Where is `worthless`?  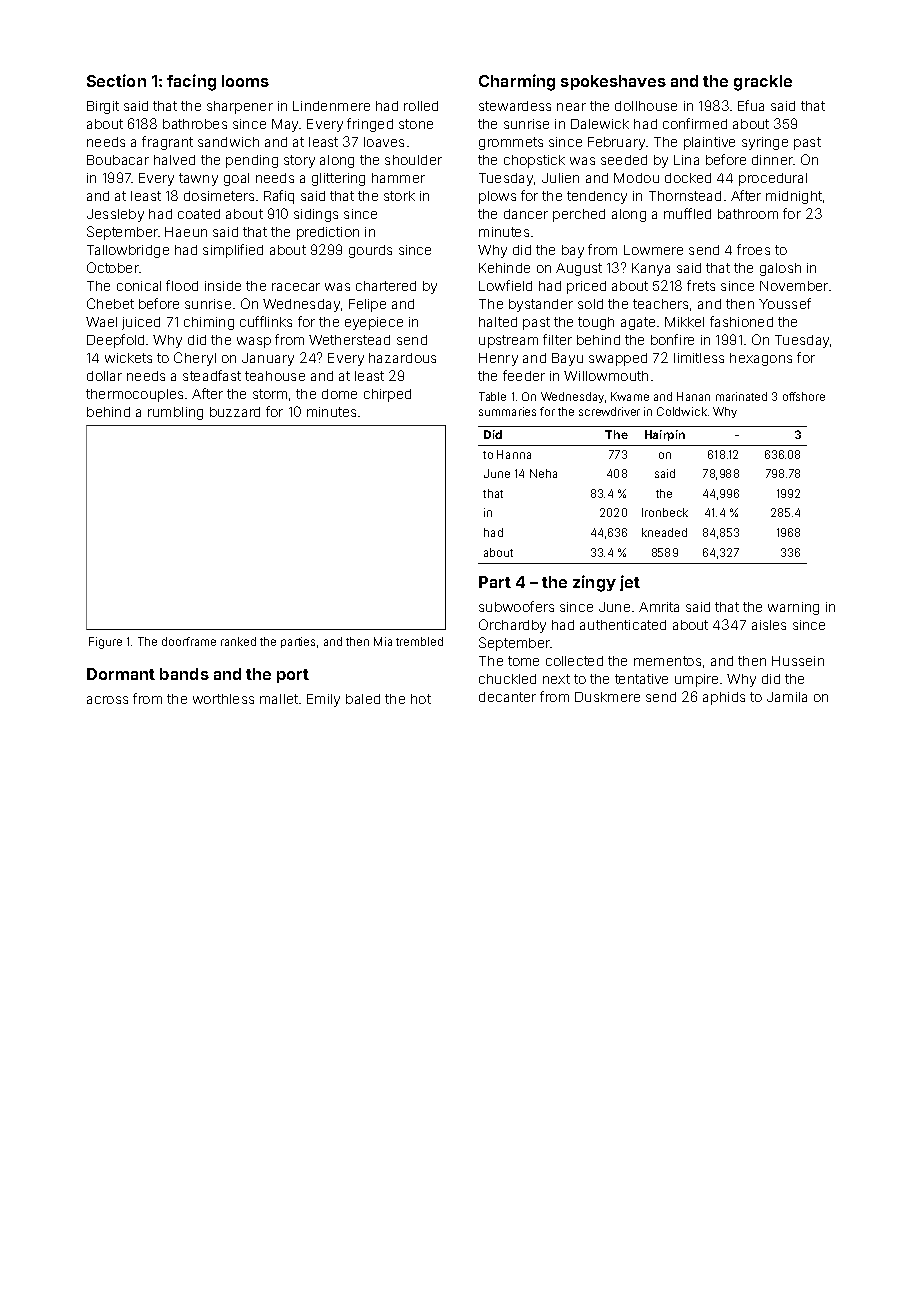 worthless is located at coordinates (223, 699).
